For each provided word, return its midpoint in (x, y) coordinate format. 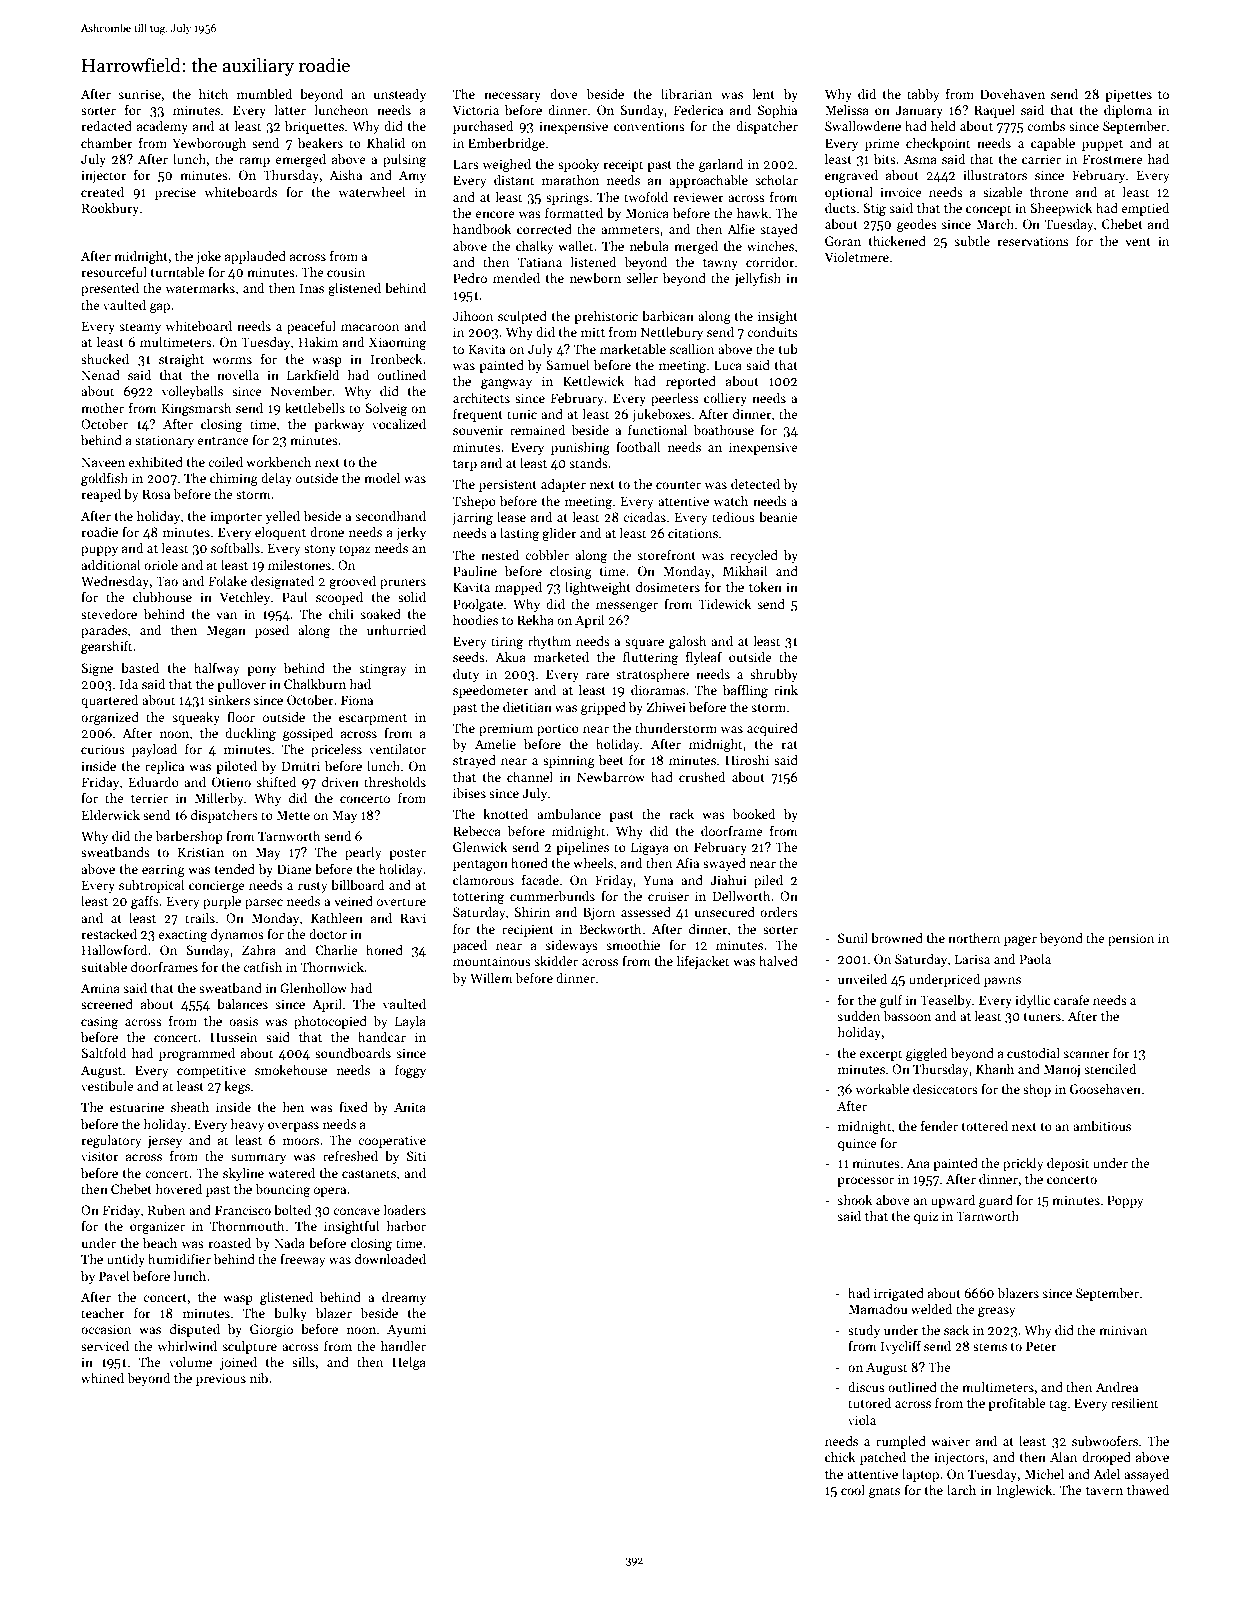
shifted (276, 782)
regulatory (111, 1141)
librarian (686, 94)
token (765, 587)
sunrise (139, 94)
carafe (1071, 1000)
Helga (409, 1363)
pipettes (1128, 95)
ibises (469, 793)
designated (282, 582)
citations (693, 533)
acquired (772, 729)
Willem (491, 978)
